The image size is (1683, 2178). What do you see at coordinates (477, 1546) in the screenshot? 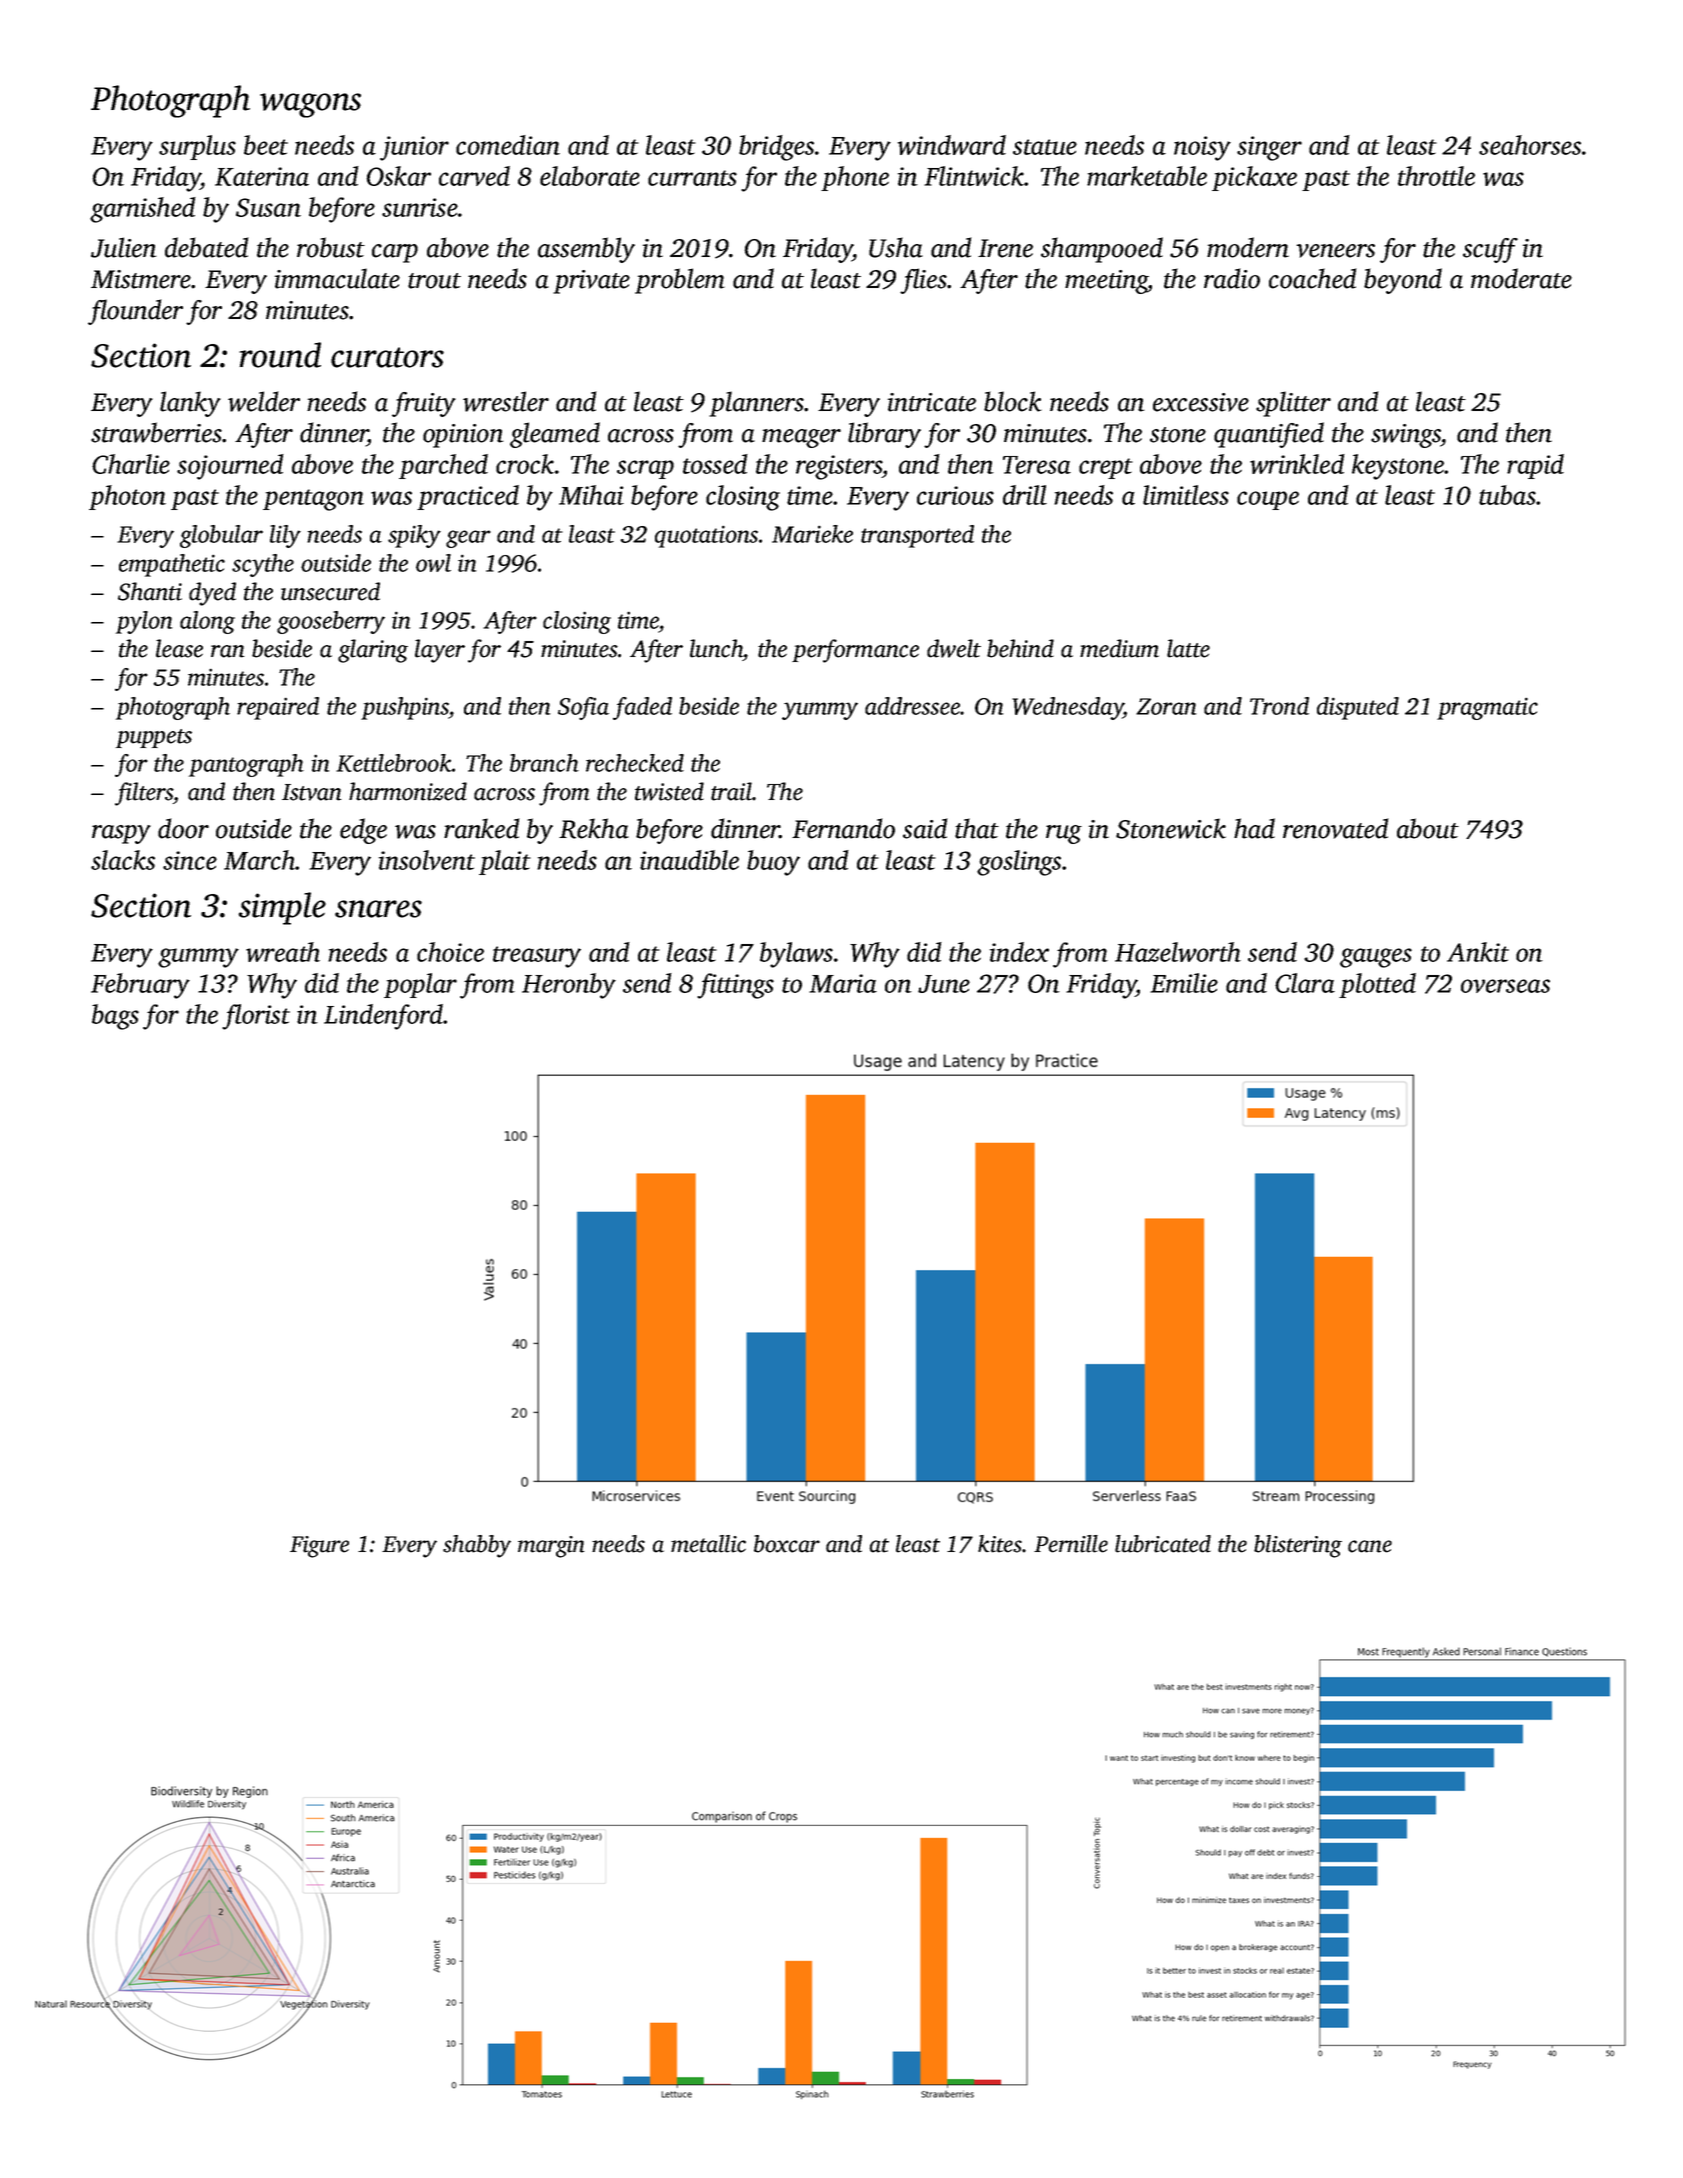
I see `shabby` at bounding box center [477, 1546].
